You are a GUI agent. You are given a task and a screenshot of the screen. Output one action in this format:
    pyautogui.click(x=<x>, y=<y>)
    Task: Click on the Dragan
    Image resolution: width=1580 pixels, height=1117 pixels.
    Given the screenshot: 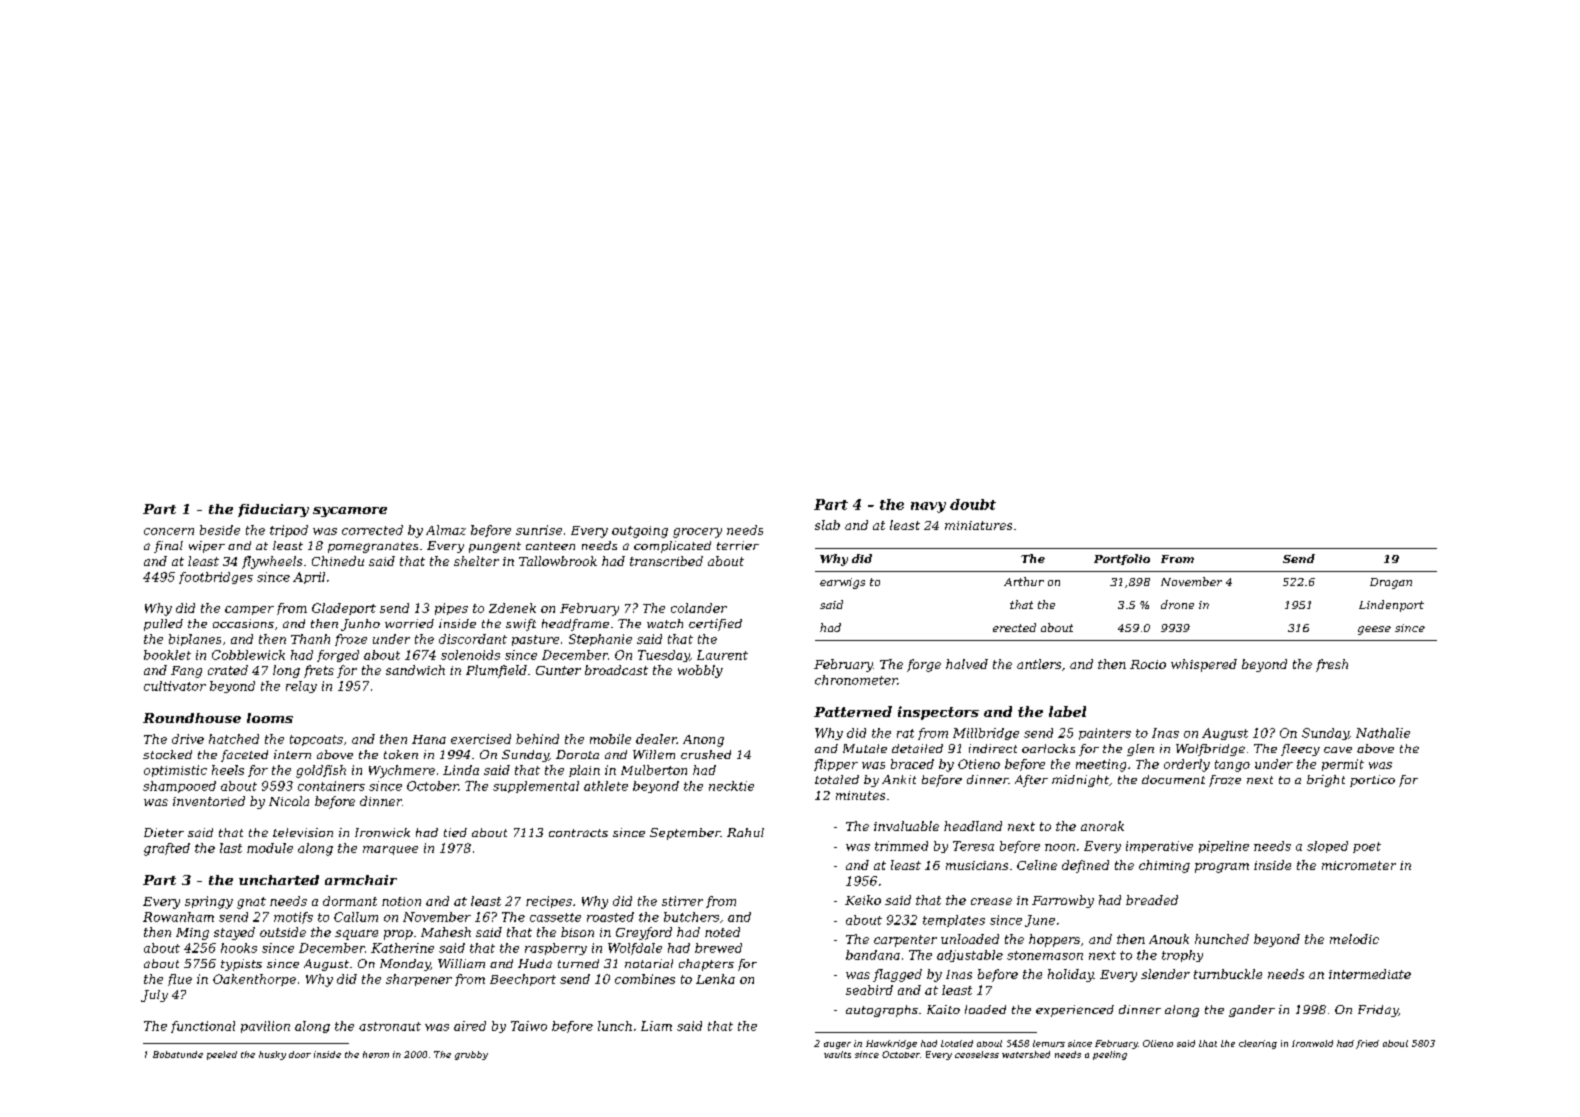 What is the action you would take?
    pyautogui.click(x=1391, y=583)
